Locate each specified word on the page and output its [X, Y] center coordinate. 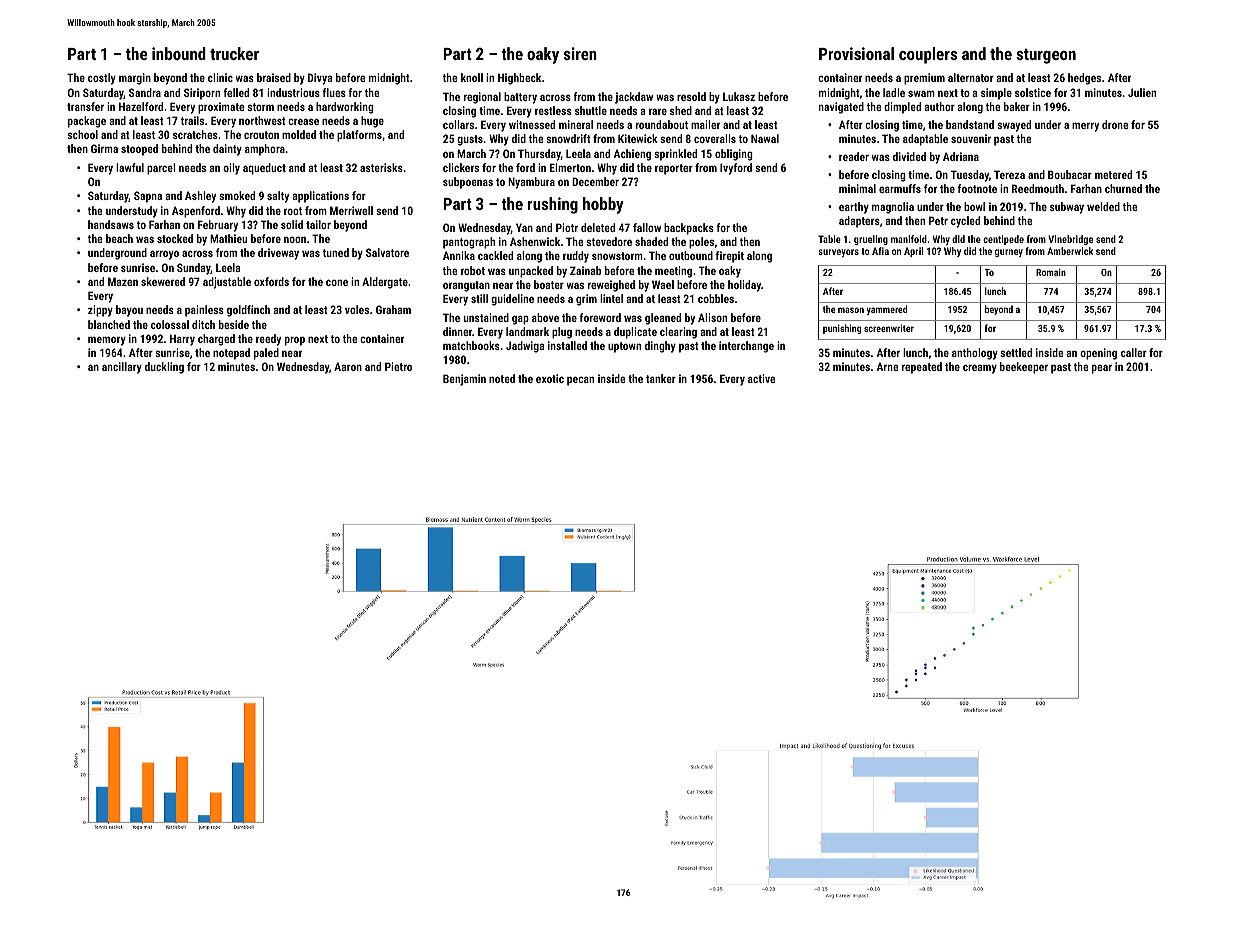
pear [1102, 369]
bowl [974, 206]
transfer [85, 106]
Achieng [632, 155]
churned [1123, 188]
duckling [164, 368]
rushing [553, 205]
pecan [580, 381]
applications [320, 197]
